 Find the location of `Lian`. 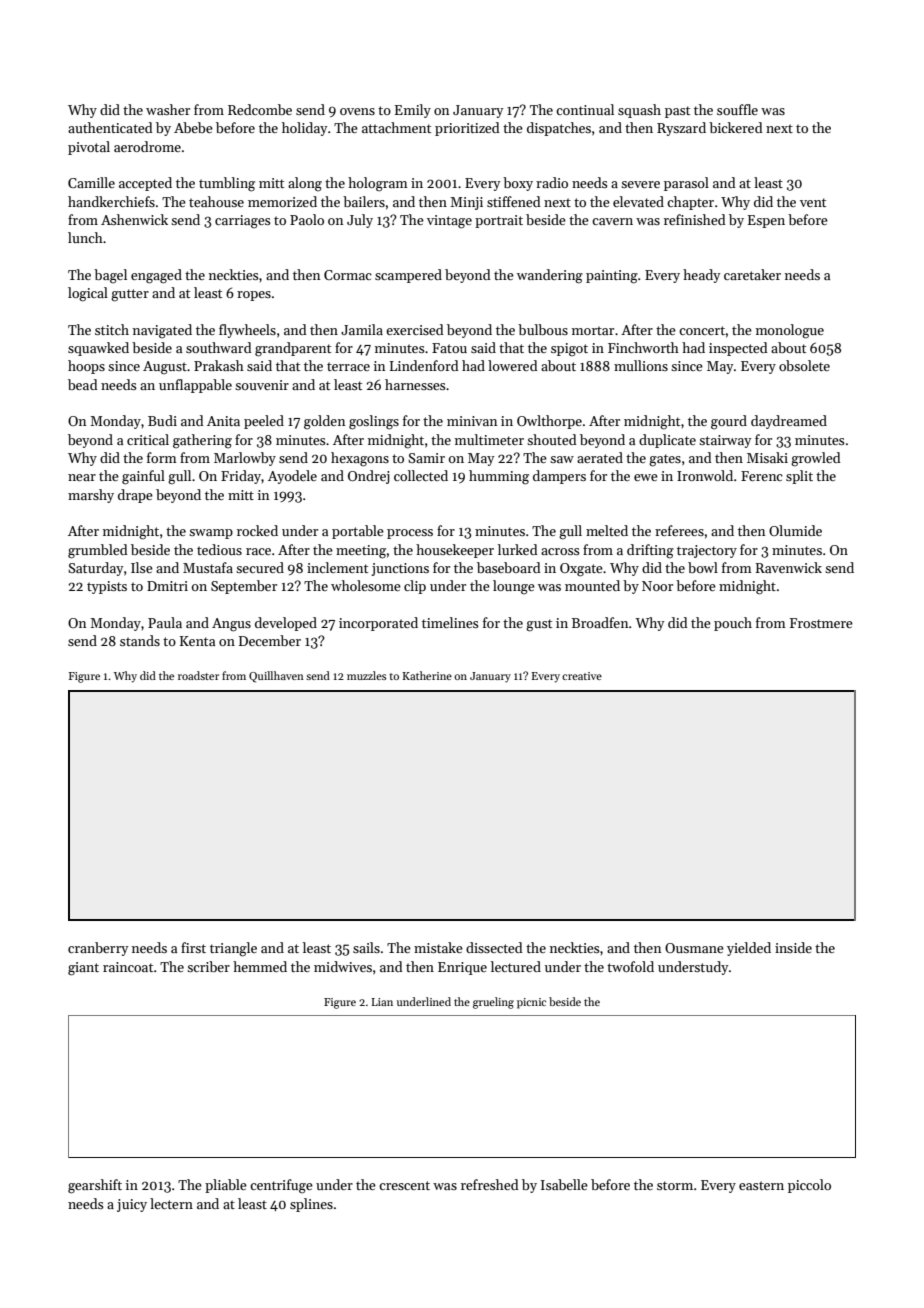

Lian is located at coordinates (382, 1002).
